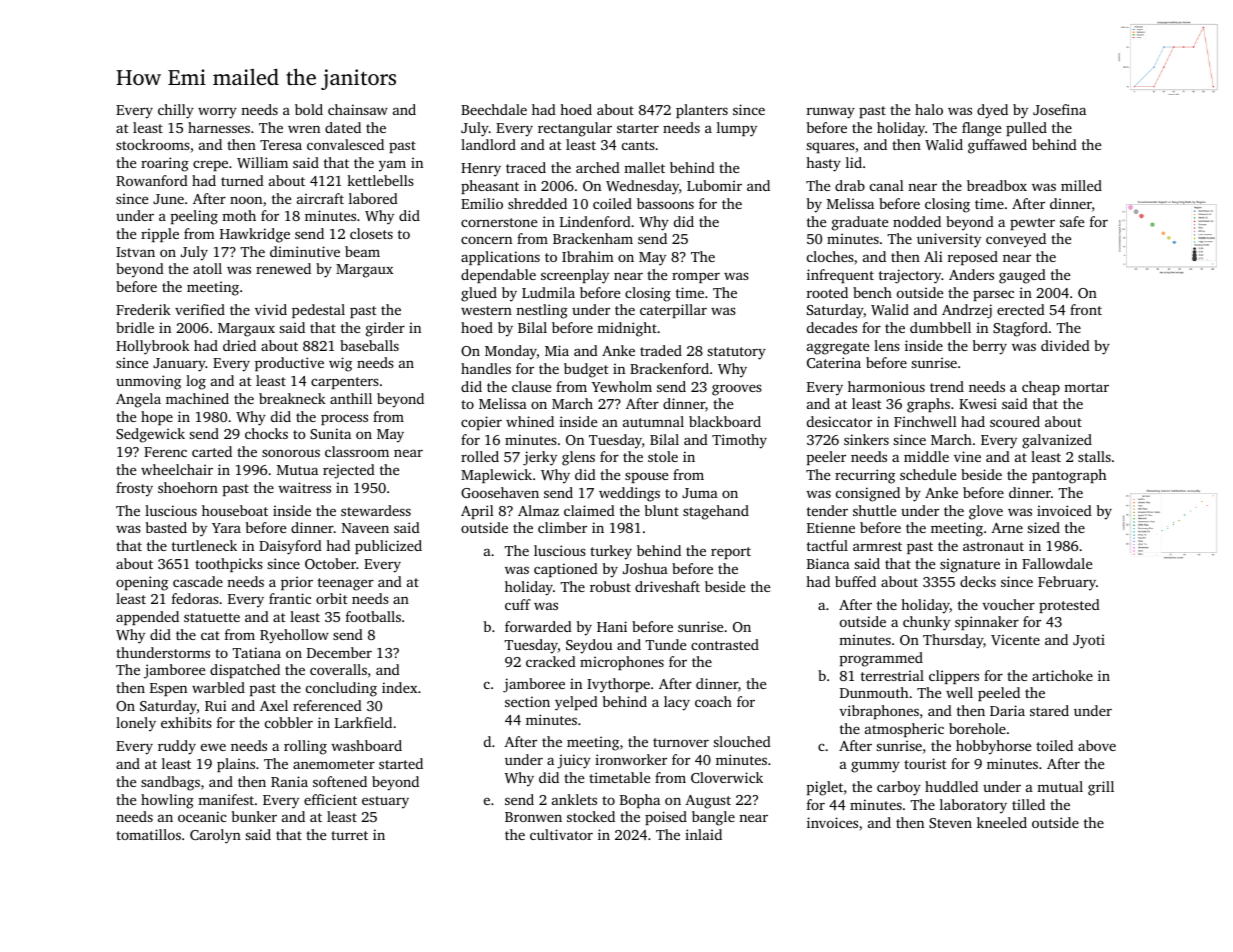  I want to click on Hawkridge, so click(255, 235).
